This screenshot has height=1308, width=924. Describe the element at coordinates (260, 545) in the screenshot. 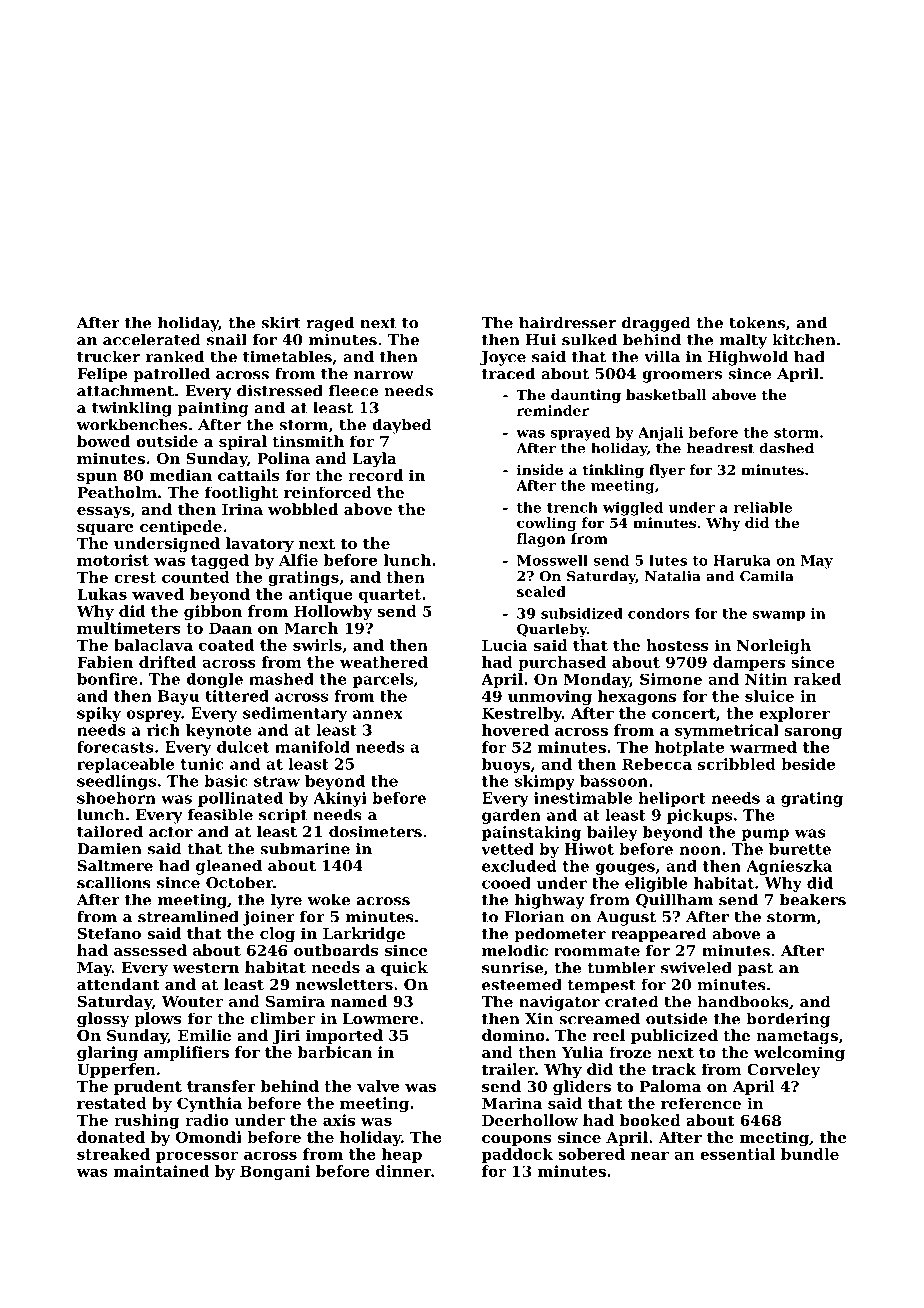

I see `lavatory` at that location.
